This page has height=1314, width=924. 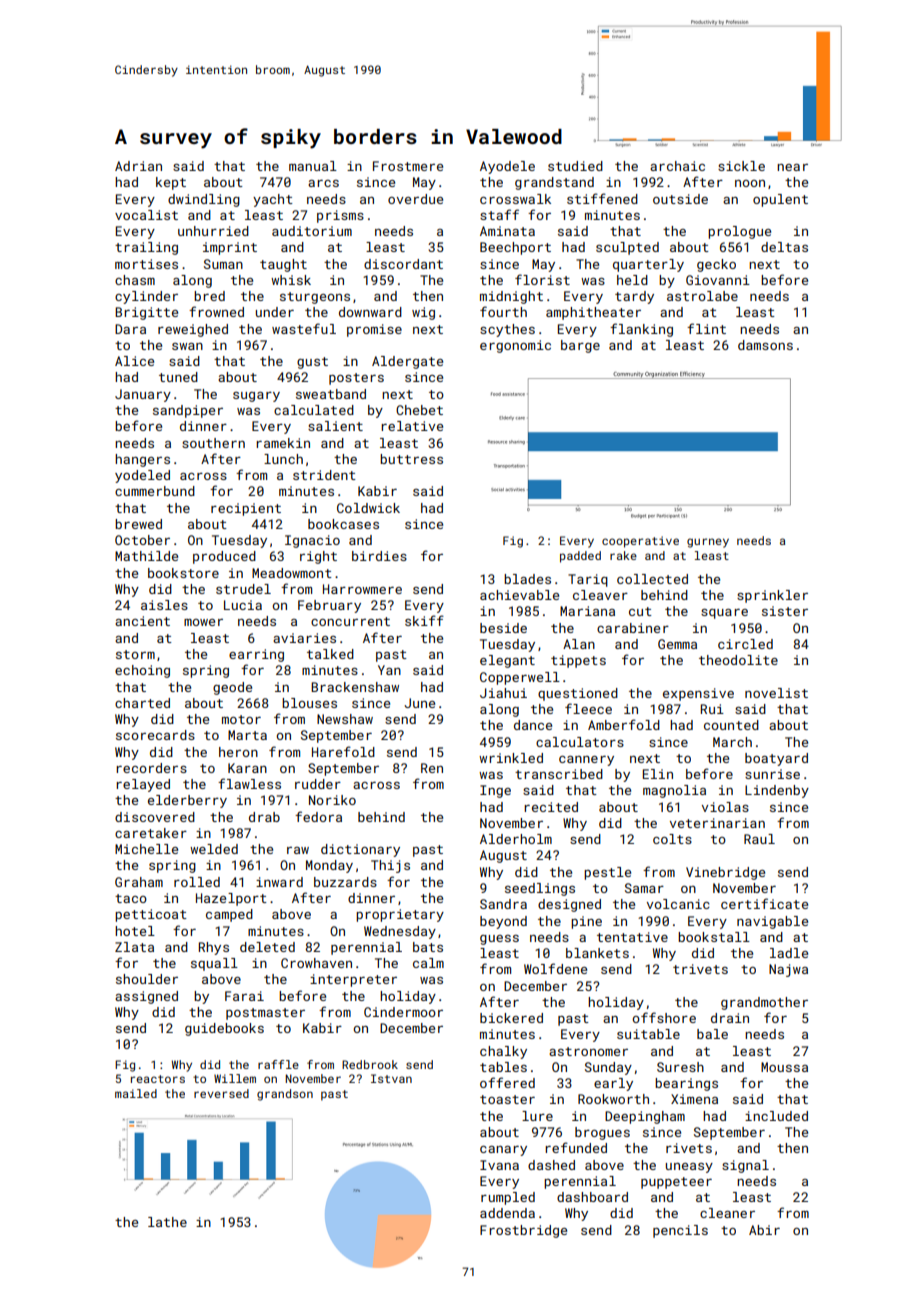 I want to click on grandson, so click(x=285, y=1095).
